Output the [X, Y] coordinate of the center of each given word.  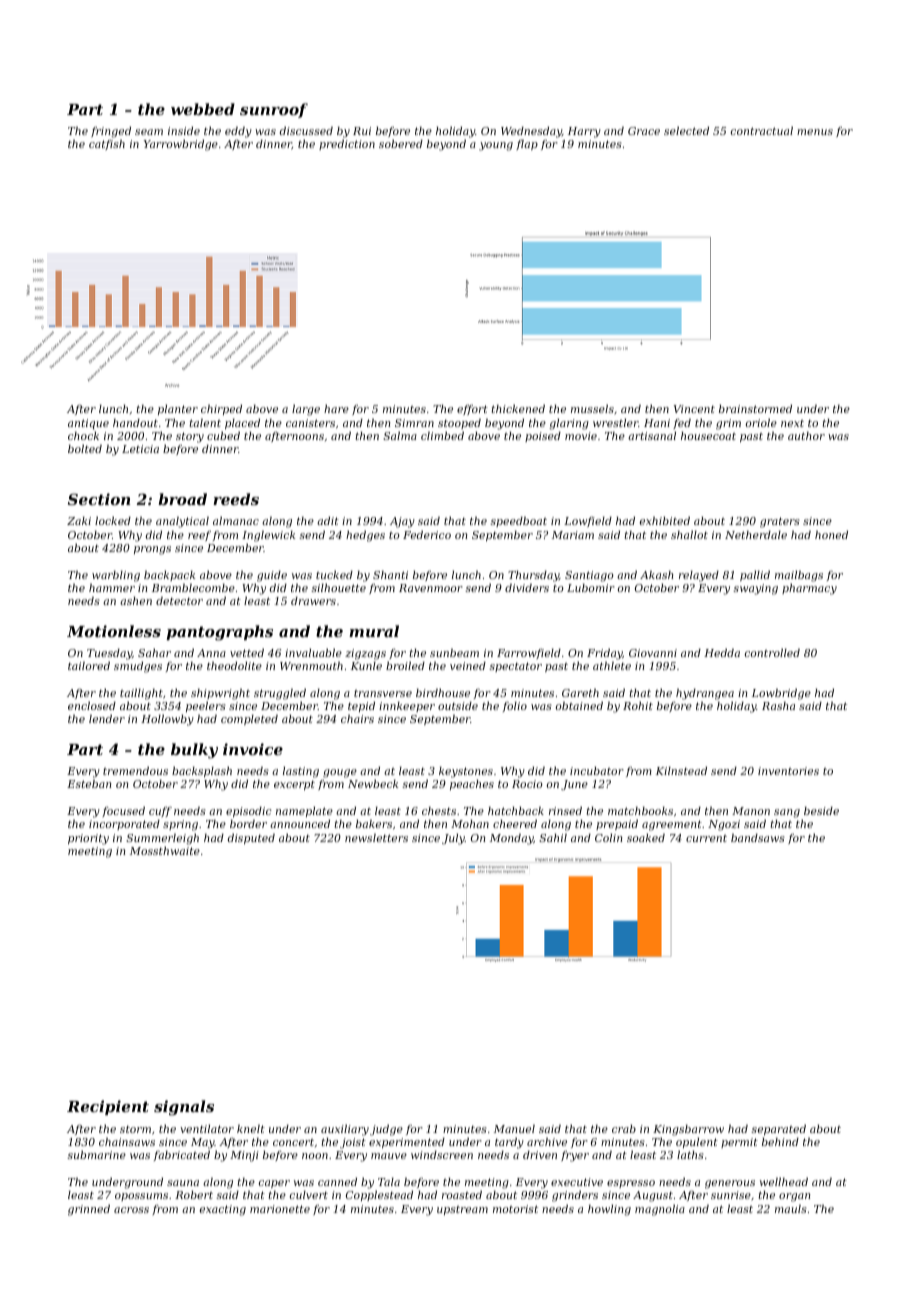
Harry [584, 132]
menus [815, 132]
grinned [89, 1210]
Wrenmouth [311, 665]
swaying [756, 589]
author [806, 435]
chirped [221, 409]
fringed [111, 132]
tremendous [135, 770]
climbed [442, 435]
